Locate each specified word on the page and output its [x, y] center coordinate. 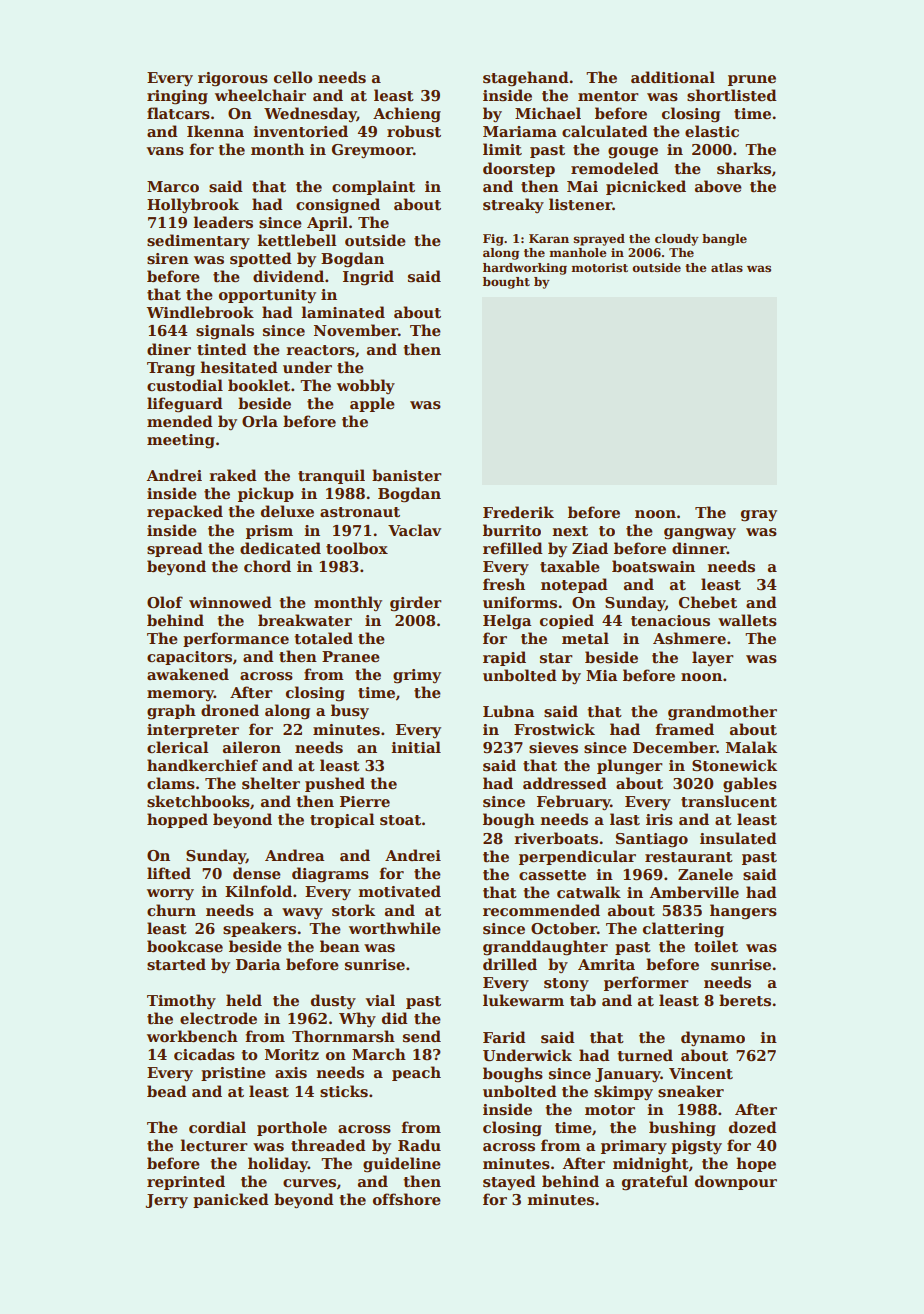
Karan [549, 238]
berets [745, 1000]
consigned [338, 206]
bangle [724, 240]
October [564, 928]
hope [756, 1164]
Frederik [518, 512]
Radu [419, 1145]
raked [233, 475]
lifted [169, 873]
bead [167, 1091]
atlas [727, 267]
